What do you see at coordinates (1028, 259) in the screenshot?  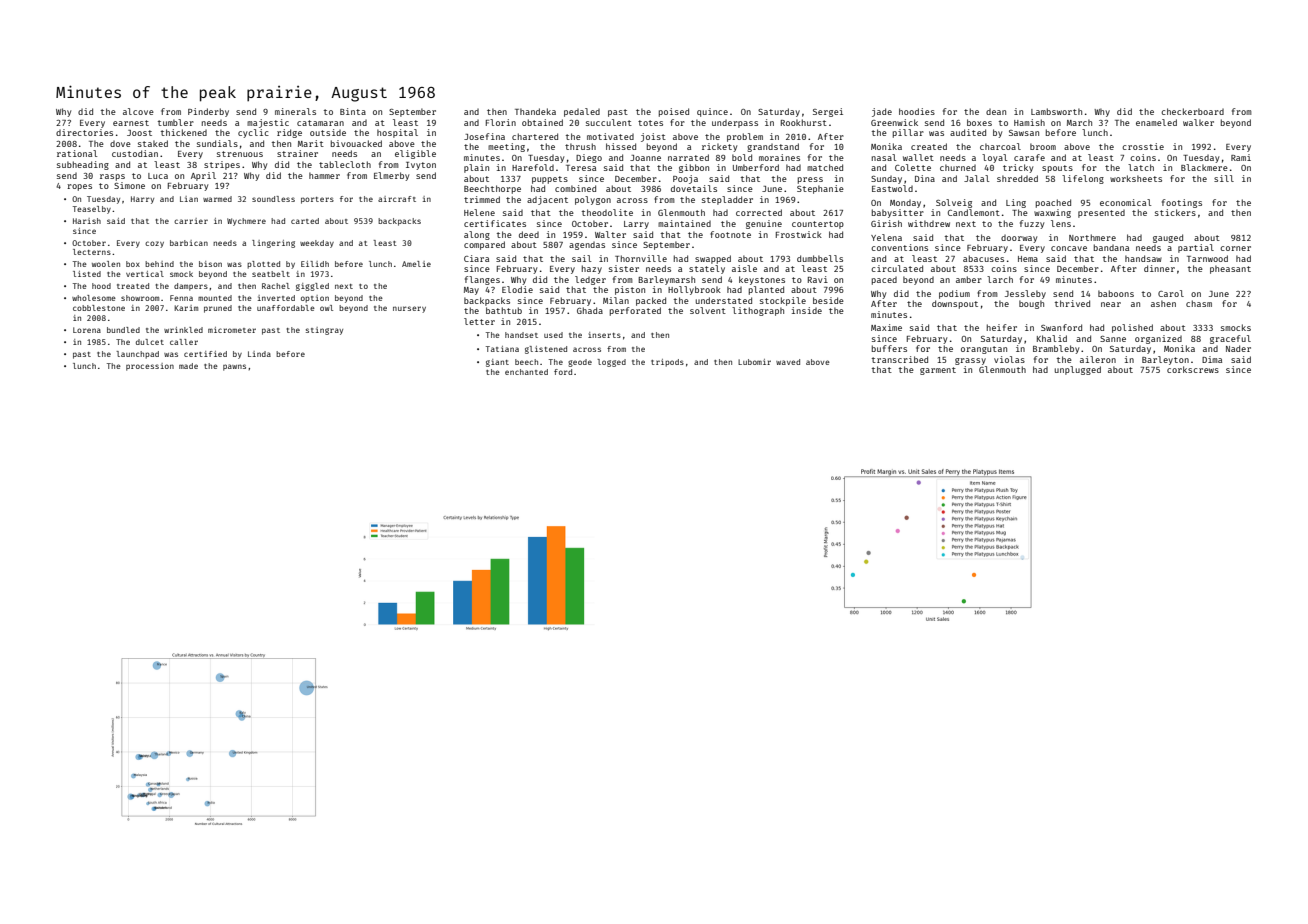 I see `Hema` at bounding box center [1028, 259].
